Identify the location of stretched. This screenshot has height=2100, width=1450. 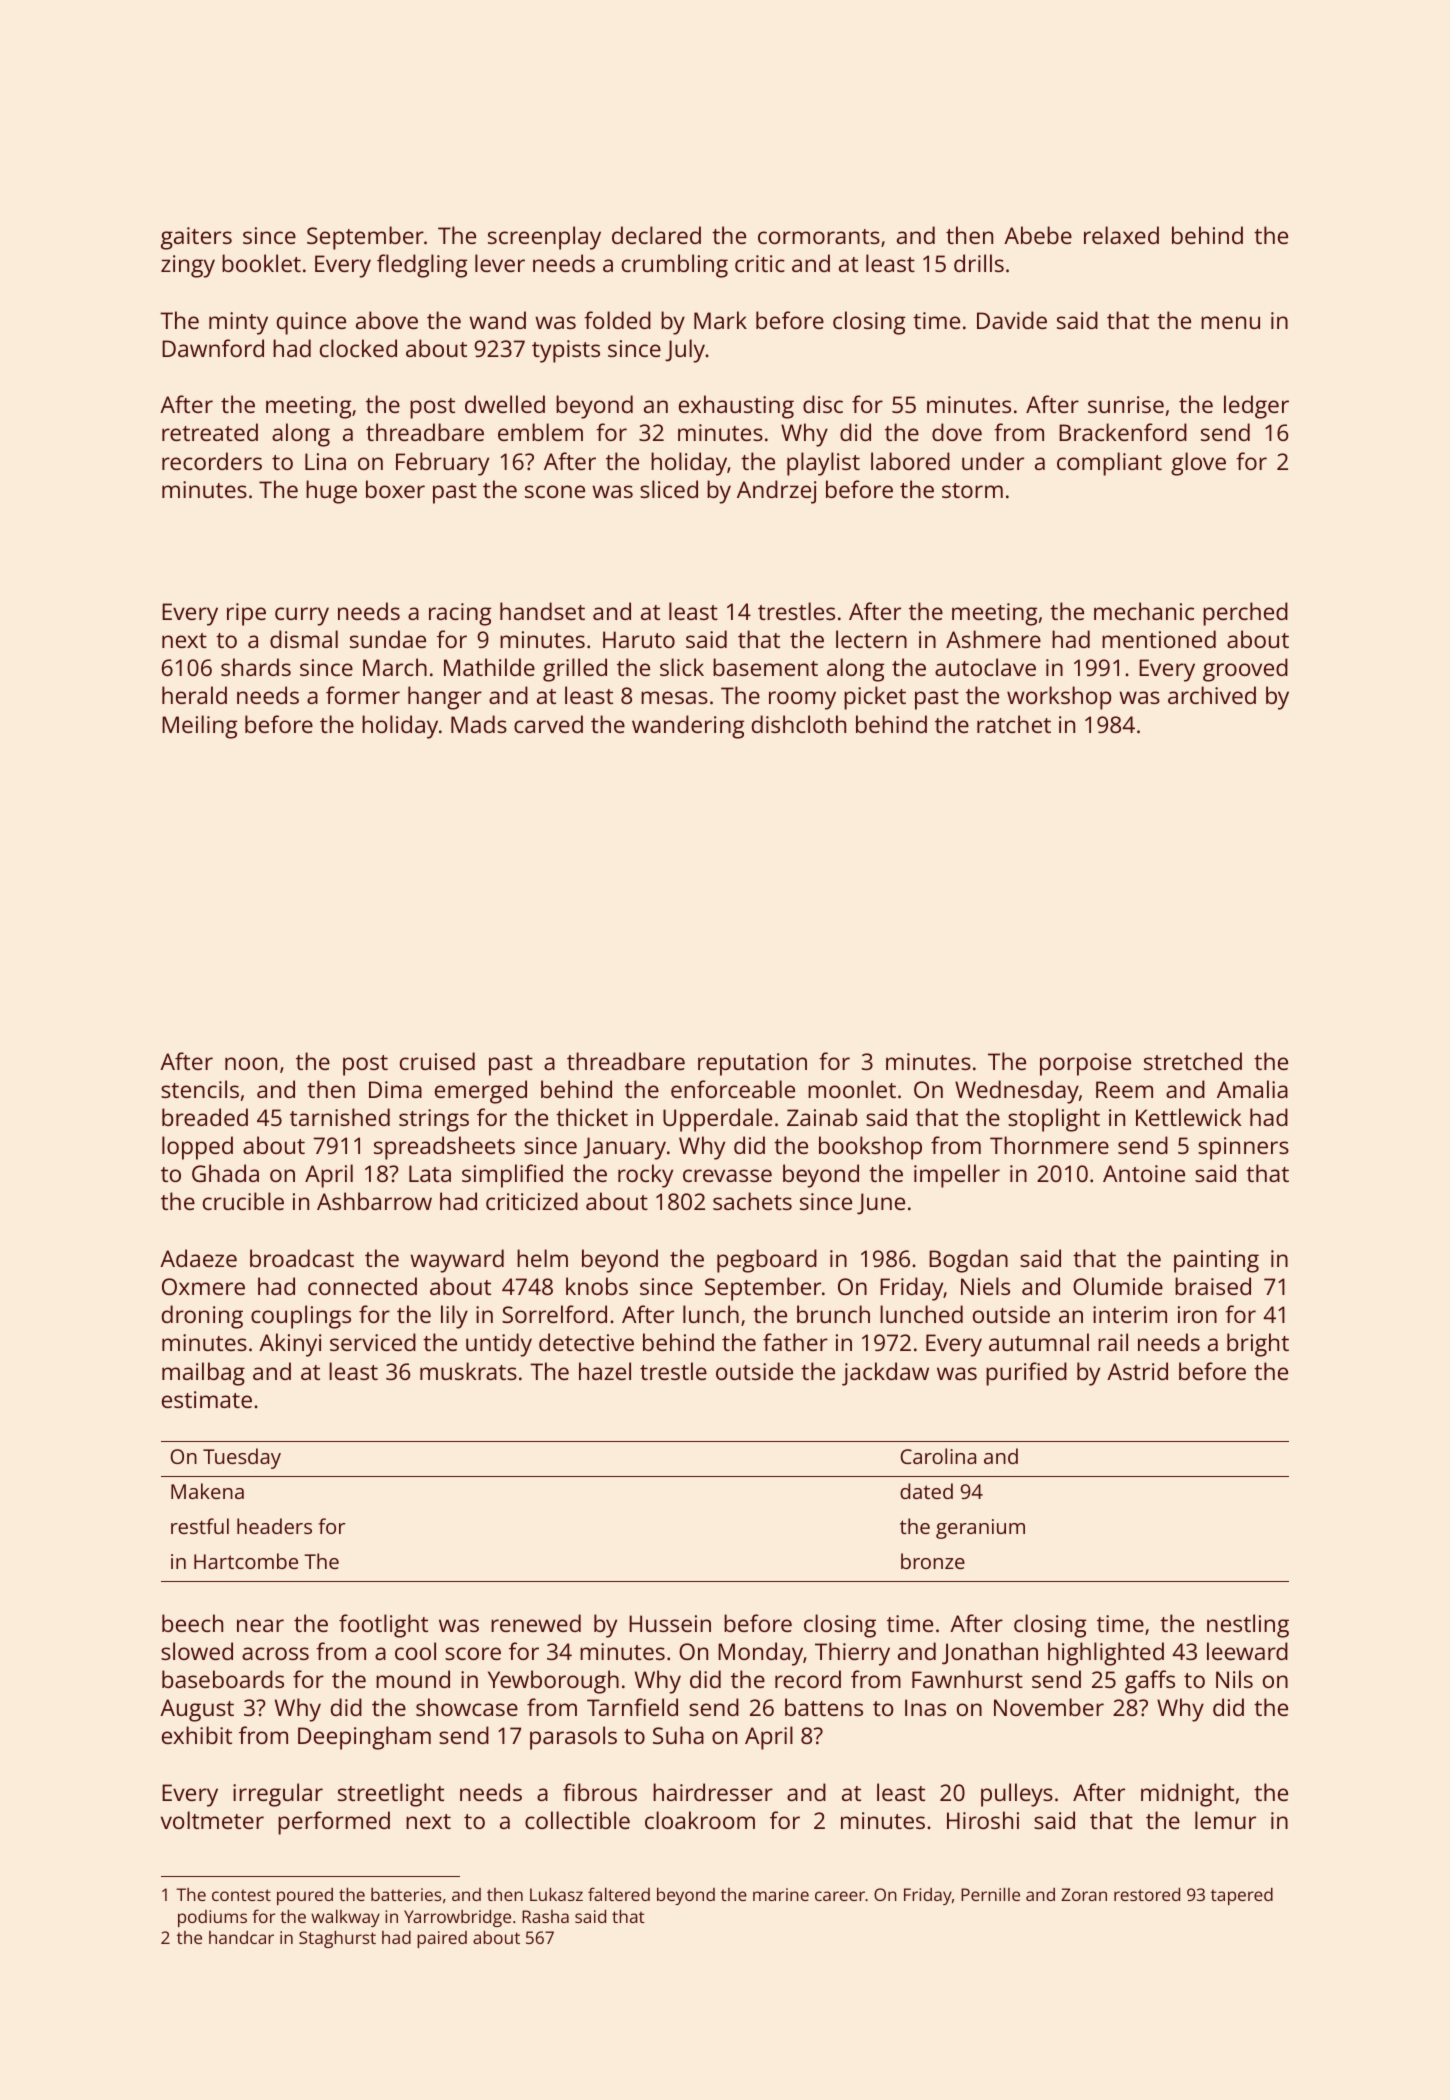
(1193, 1061).
